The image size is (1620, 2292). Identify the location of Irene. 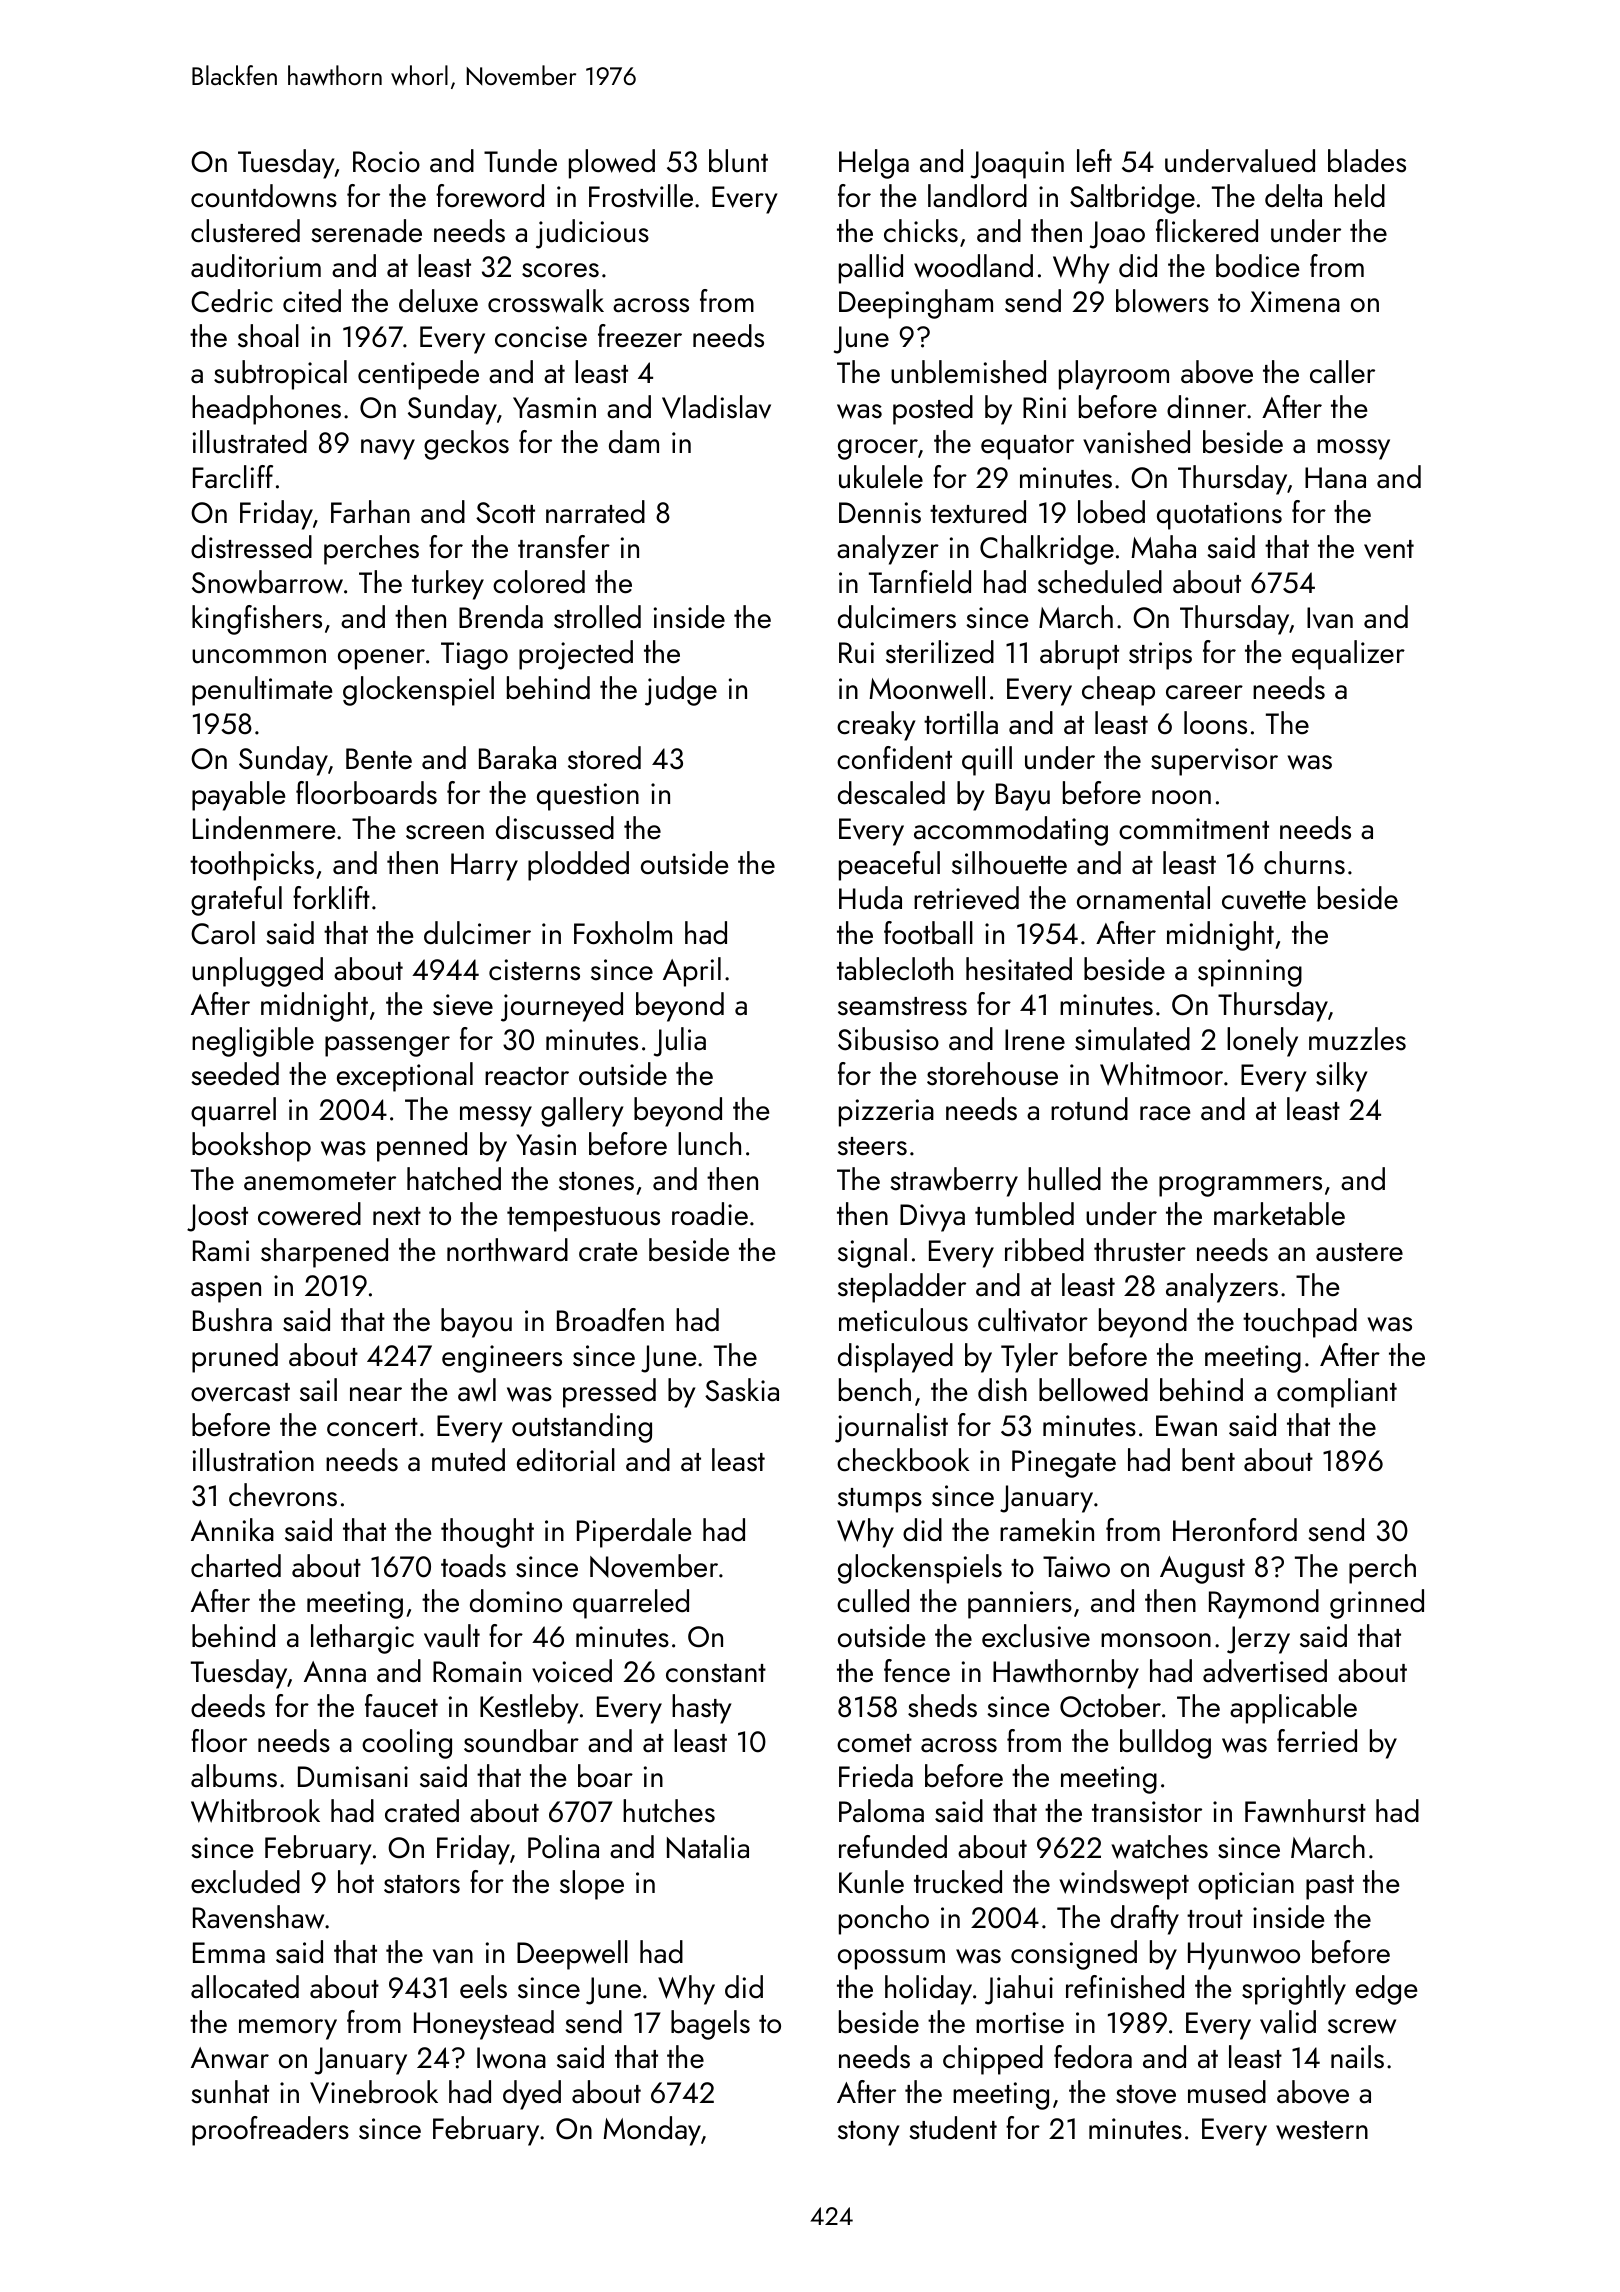
(1035, 1040).
